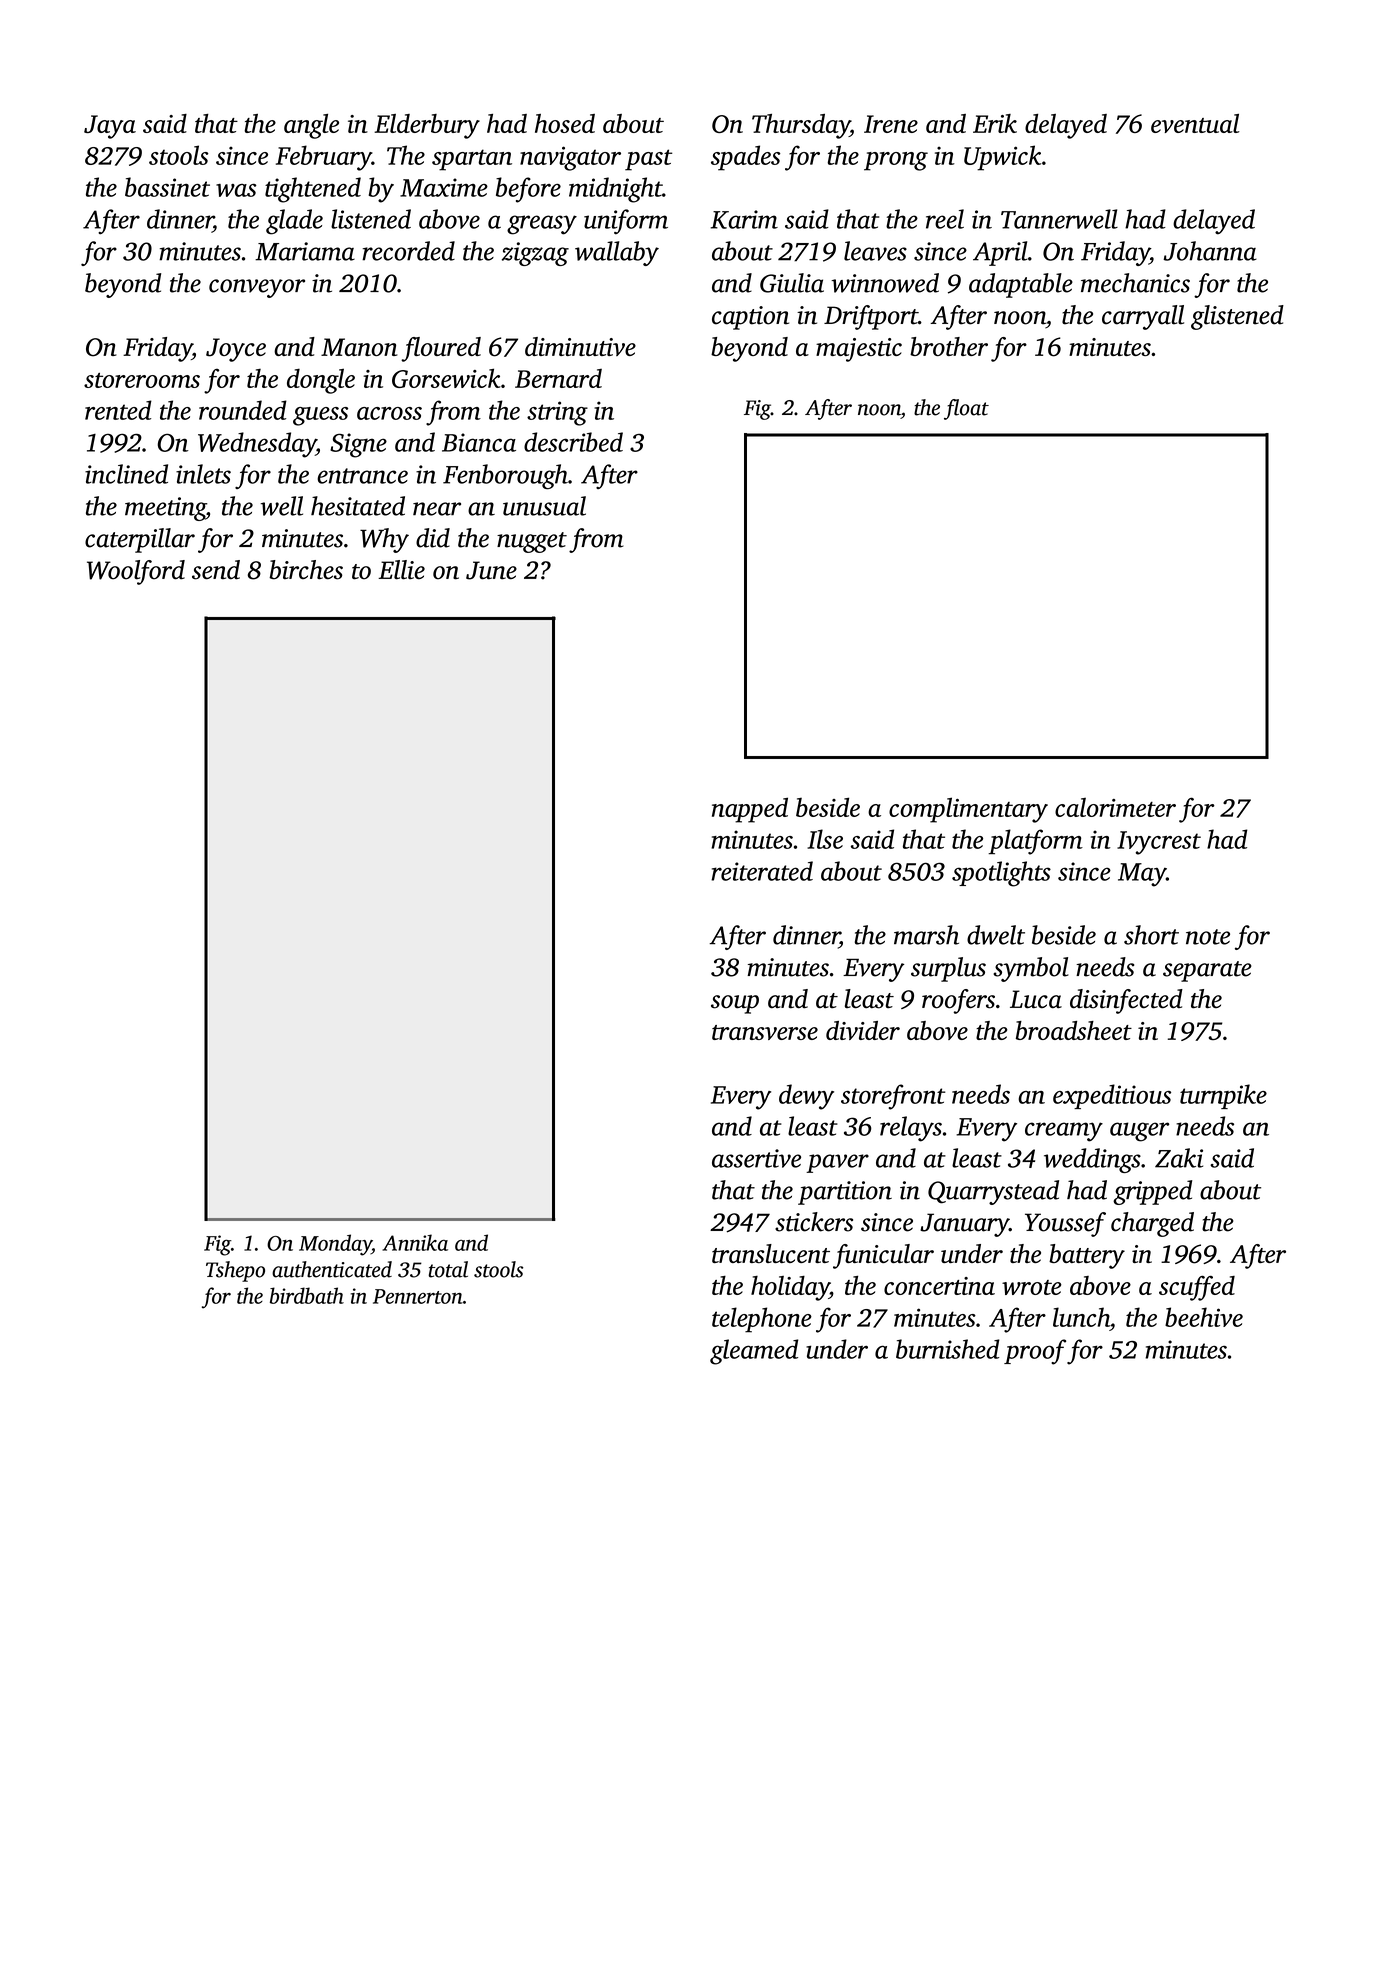 The width and height of the screenshot is (1386, 1969). Describe the element at coordinates (235, 1271) in the screenshot. I see `Tshepo` at that location.
